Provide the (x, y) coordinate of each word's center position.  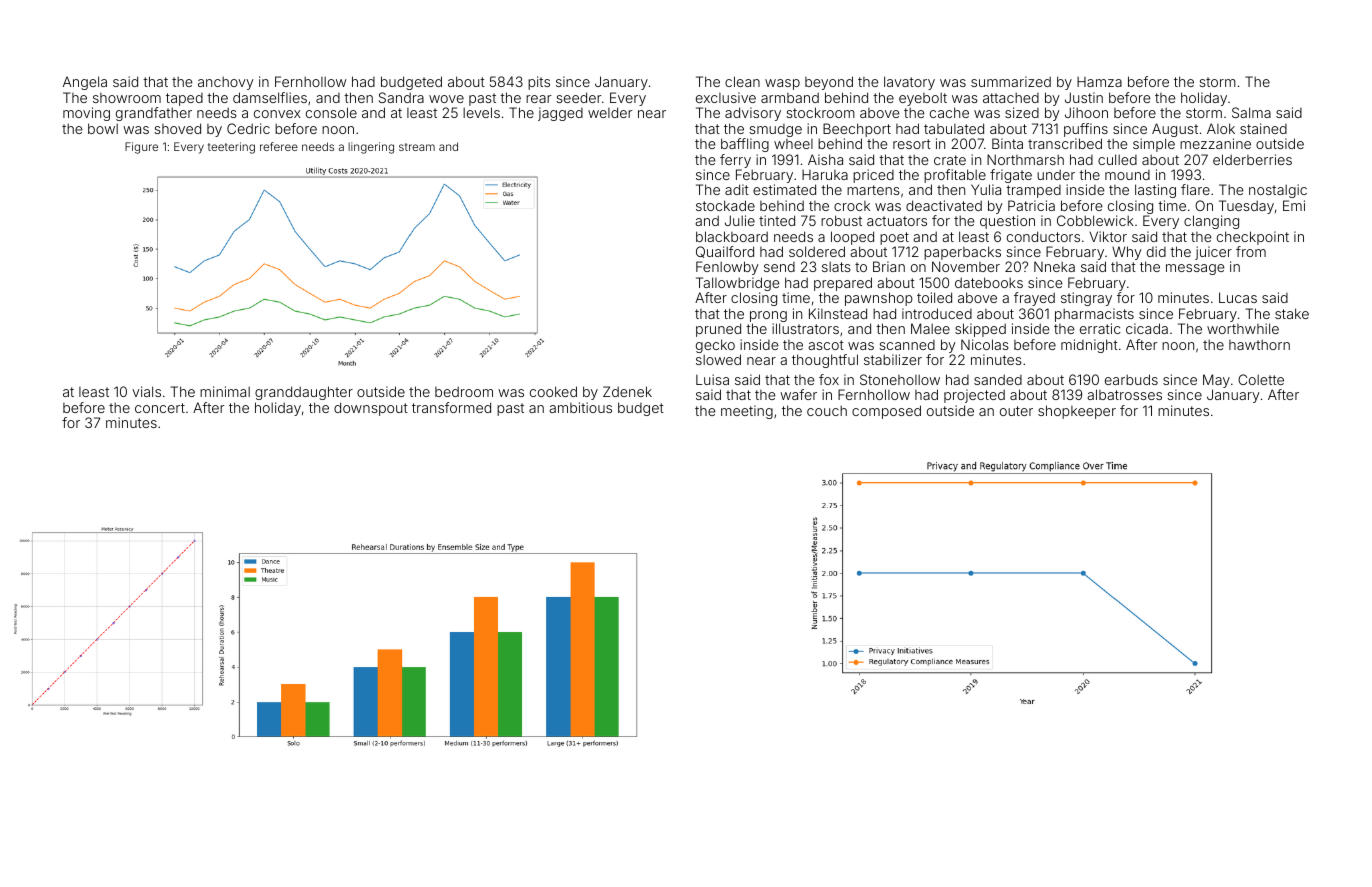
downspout (371, 409)
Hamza (1099, 82)
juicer (1213, 253)
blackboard (732, 236)
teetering (231, 148)
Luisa (712, 379)
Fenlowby (727, 268)
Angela (85, 83)
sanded (998, 379)
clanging (1211, 222)
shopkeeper (1077, 412)
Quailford (725, 252)
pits (539, 83)
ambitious (580, 407)
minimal (225, 391)
